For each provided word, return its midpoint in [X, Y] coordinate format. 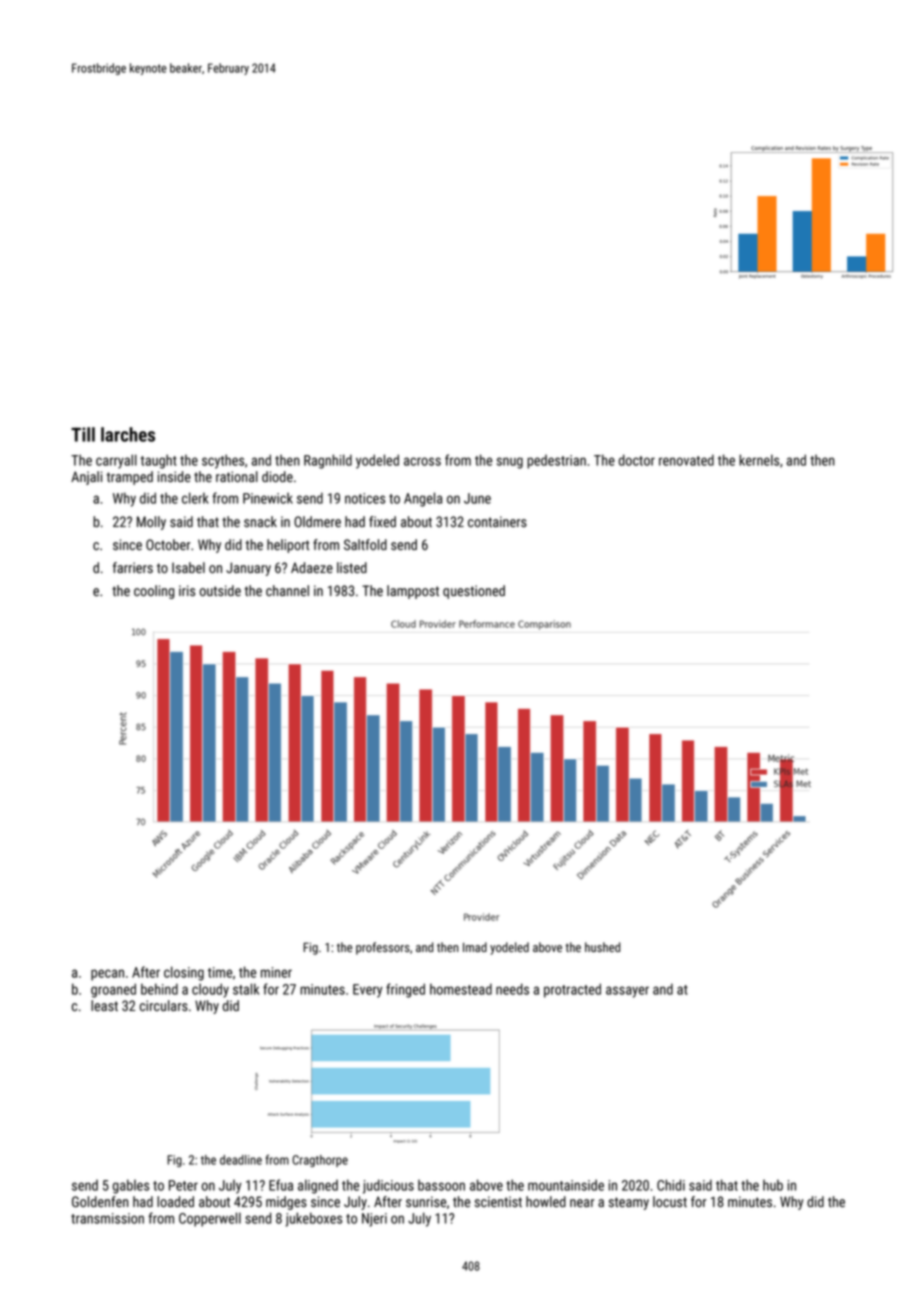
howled [546, 1201]
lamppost [413, 592]
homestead [461, 989]
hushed [602, 947]
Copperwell [210, 1219]
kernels [759, 460]
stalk [246, 989]
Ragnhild [328, 461]
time [220, 972]
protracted [572, 990]
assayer [627, 992]
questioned [474, 592]
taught [158, 461]
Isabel [188, 567]
